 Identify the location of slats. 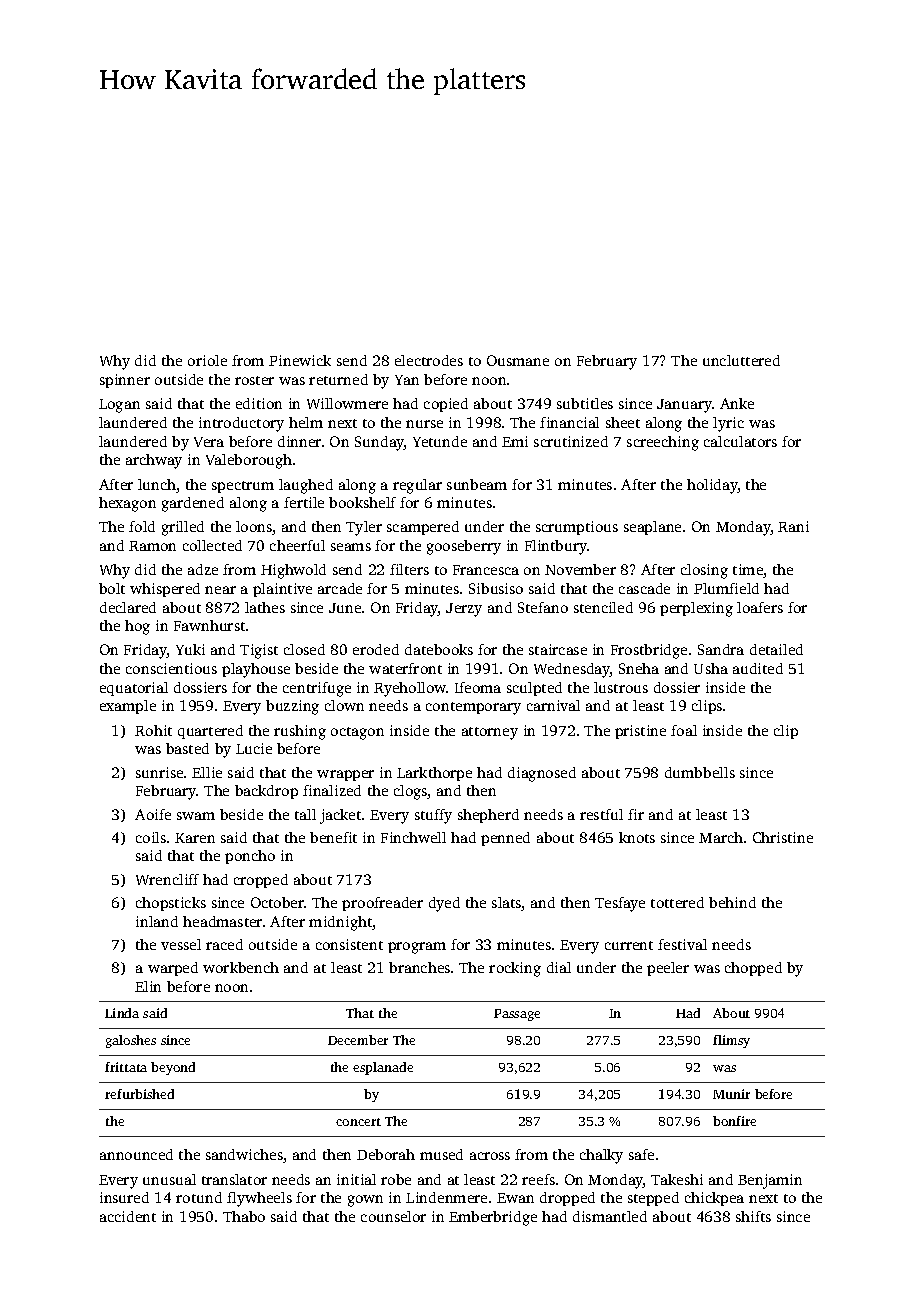
(507, 904).
